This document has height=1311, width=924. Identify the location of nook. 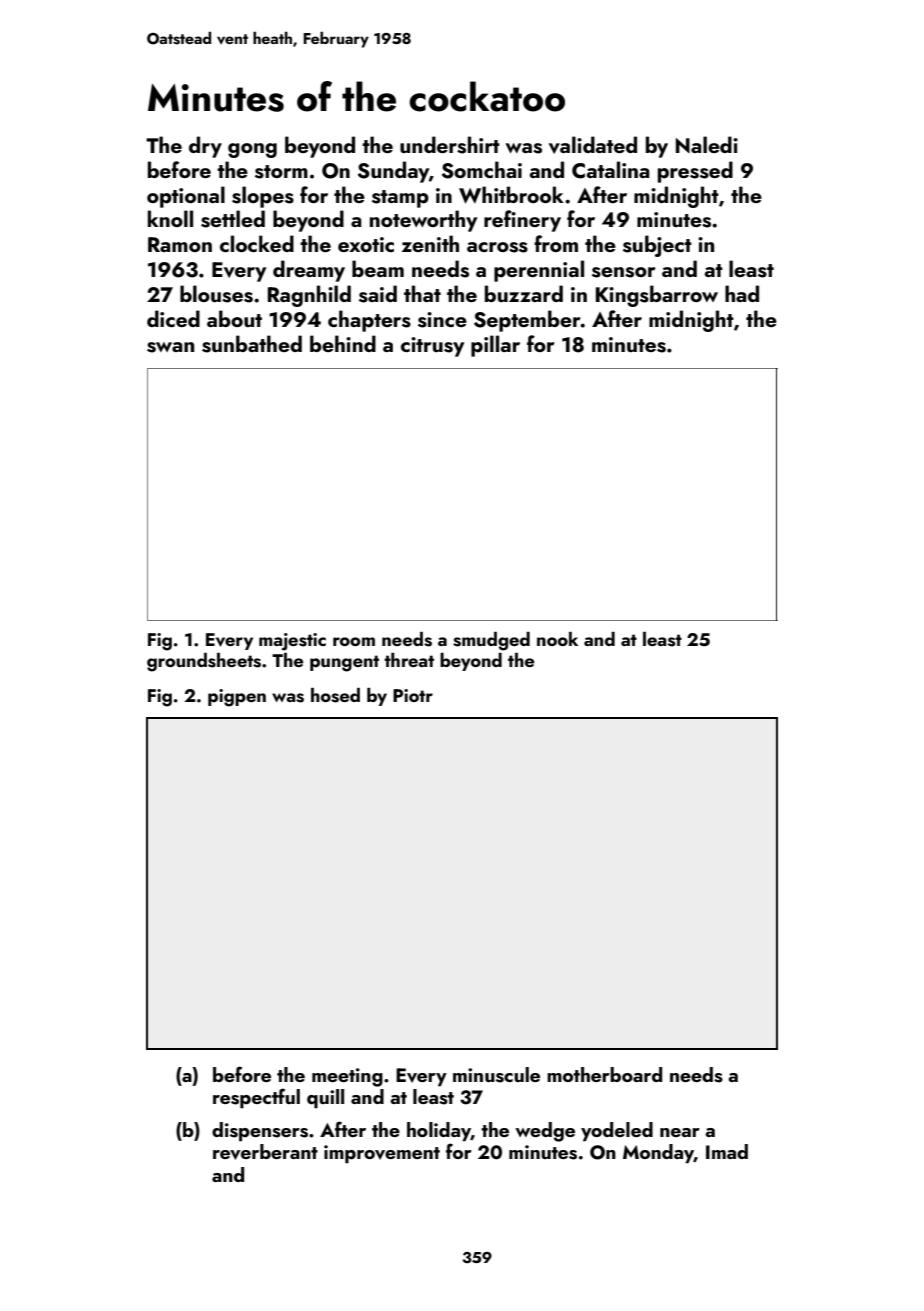
(557, 639).
